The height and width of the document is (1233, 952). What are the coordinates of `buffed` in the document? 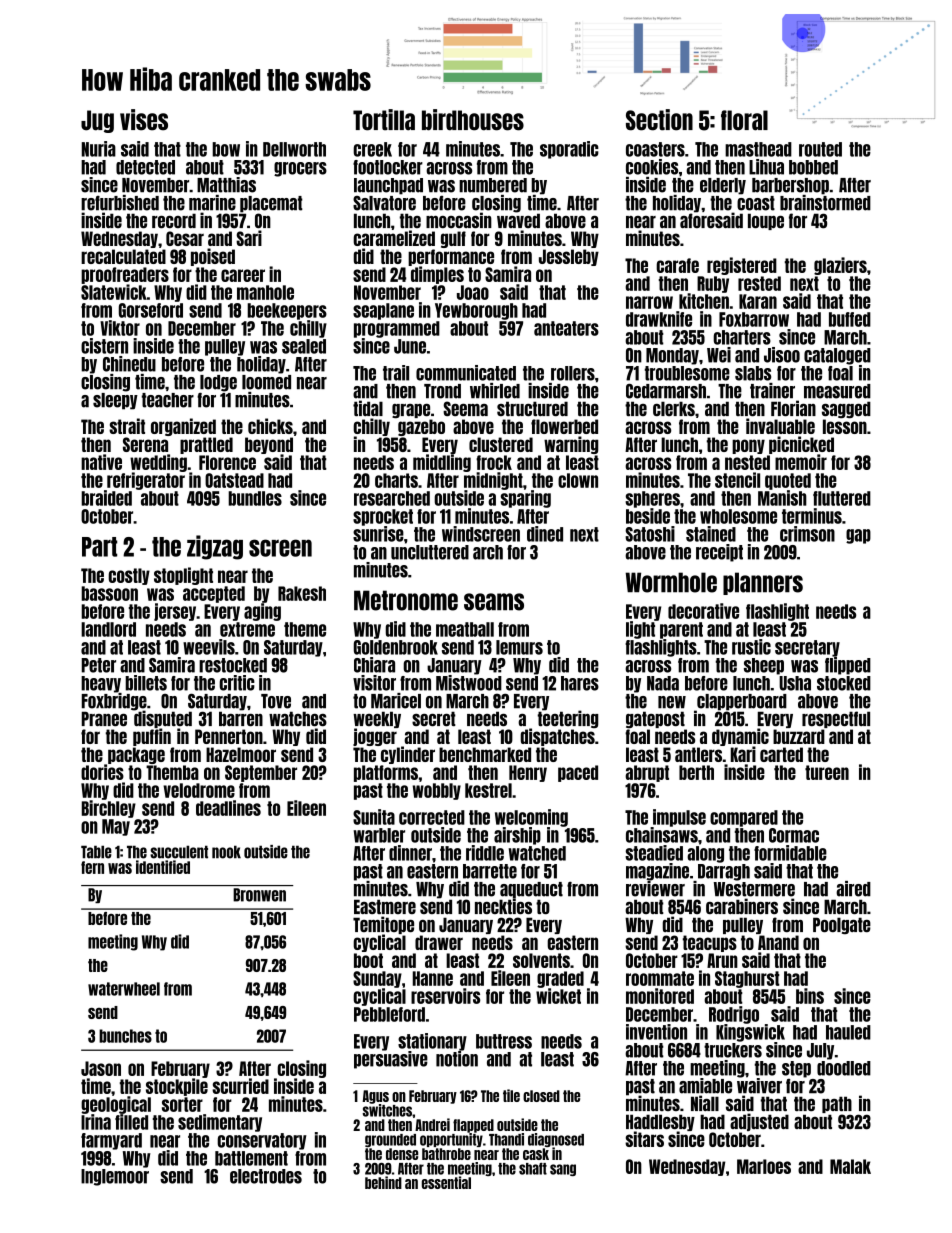 It's located at (850, 319).
